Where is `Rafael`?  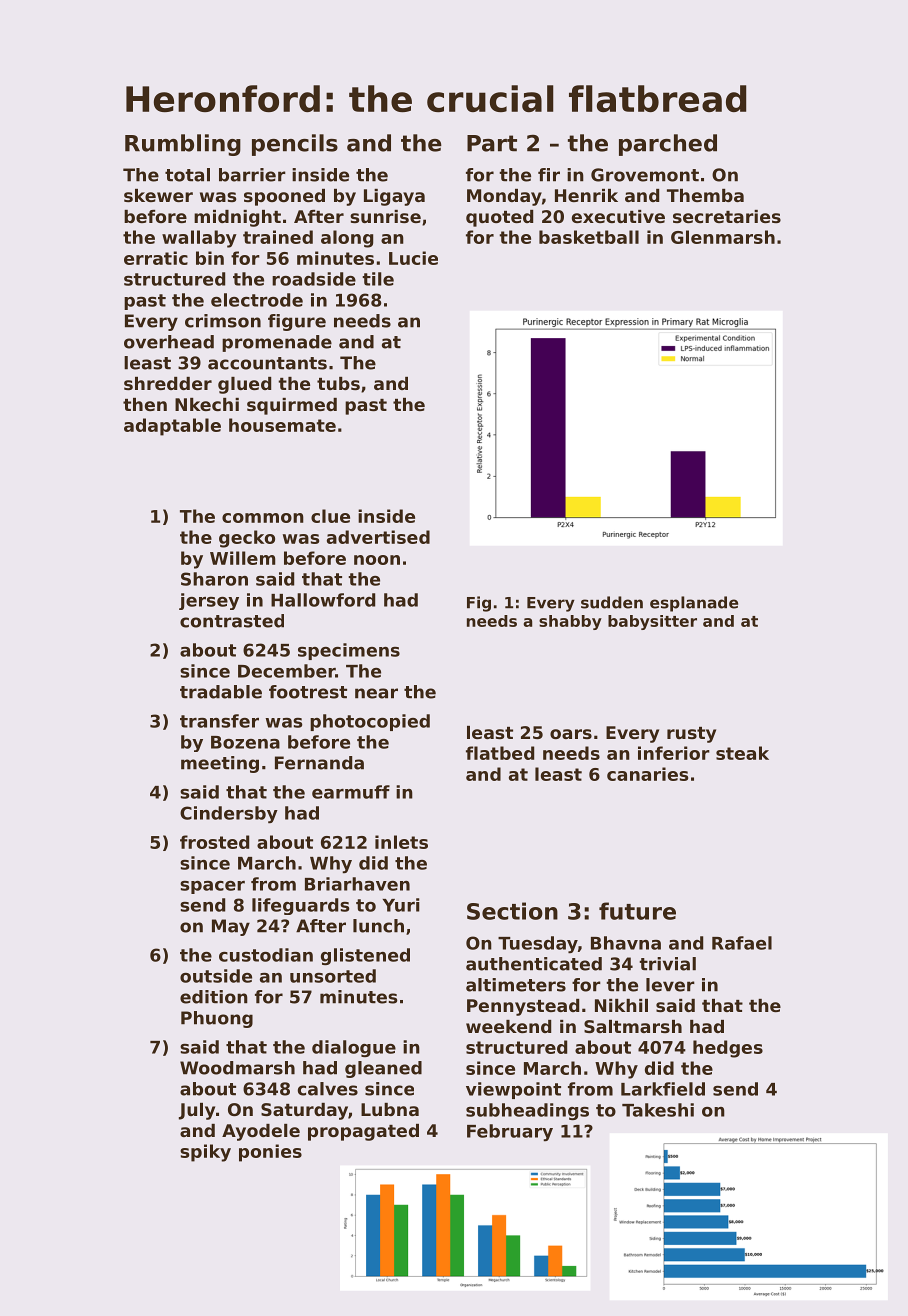 Rafael is located at coordinates (742, 943).
